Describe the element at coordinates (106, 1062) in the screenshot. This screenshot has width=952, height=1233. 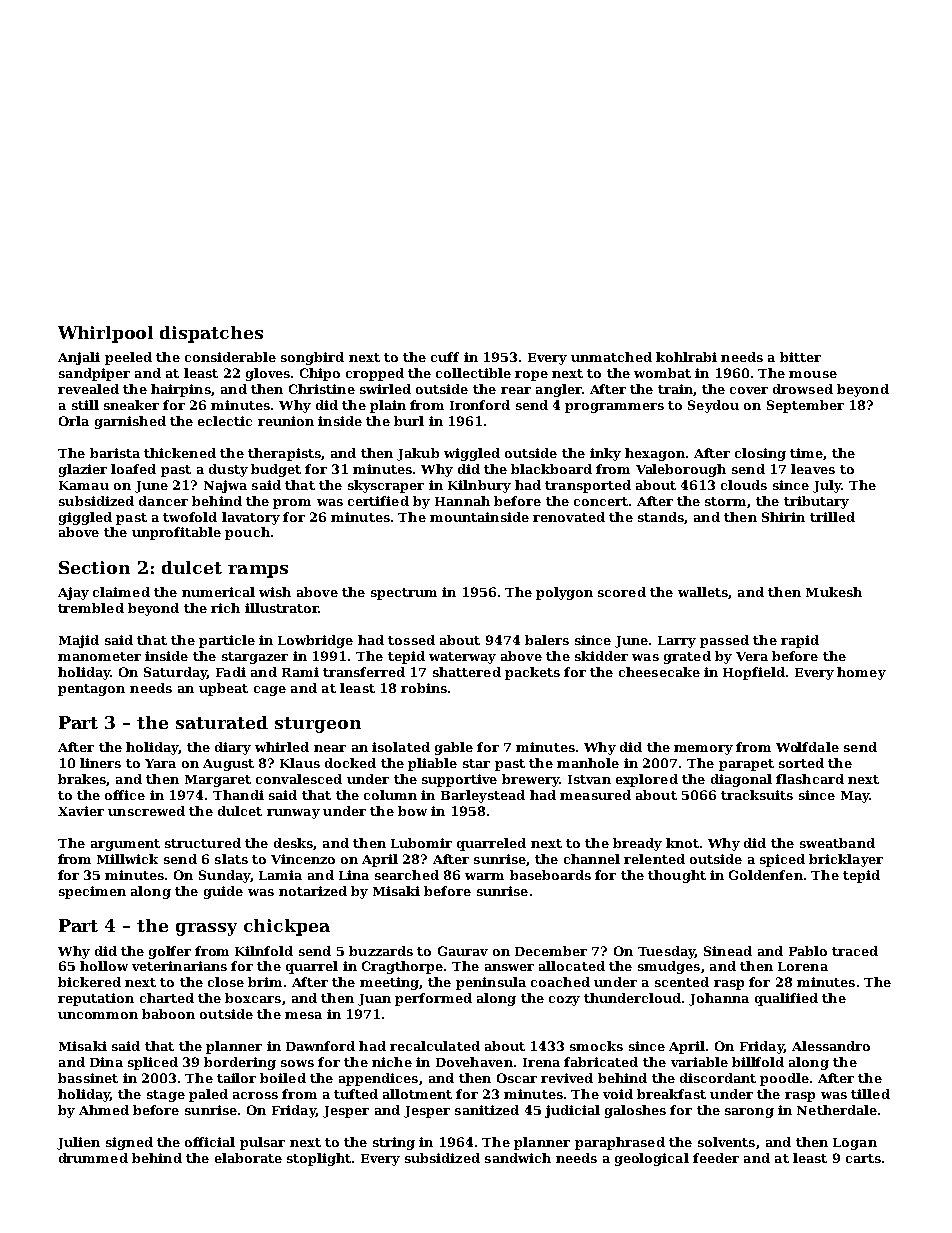
I see `Dina` at that location.
